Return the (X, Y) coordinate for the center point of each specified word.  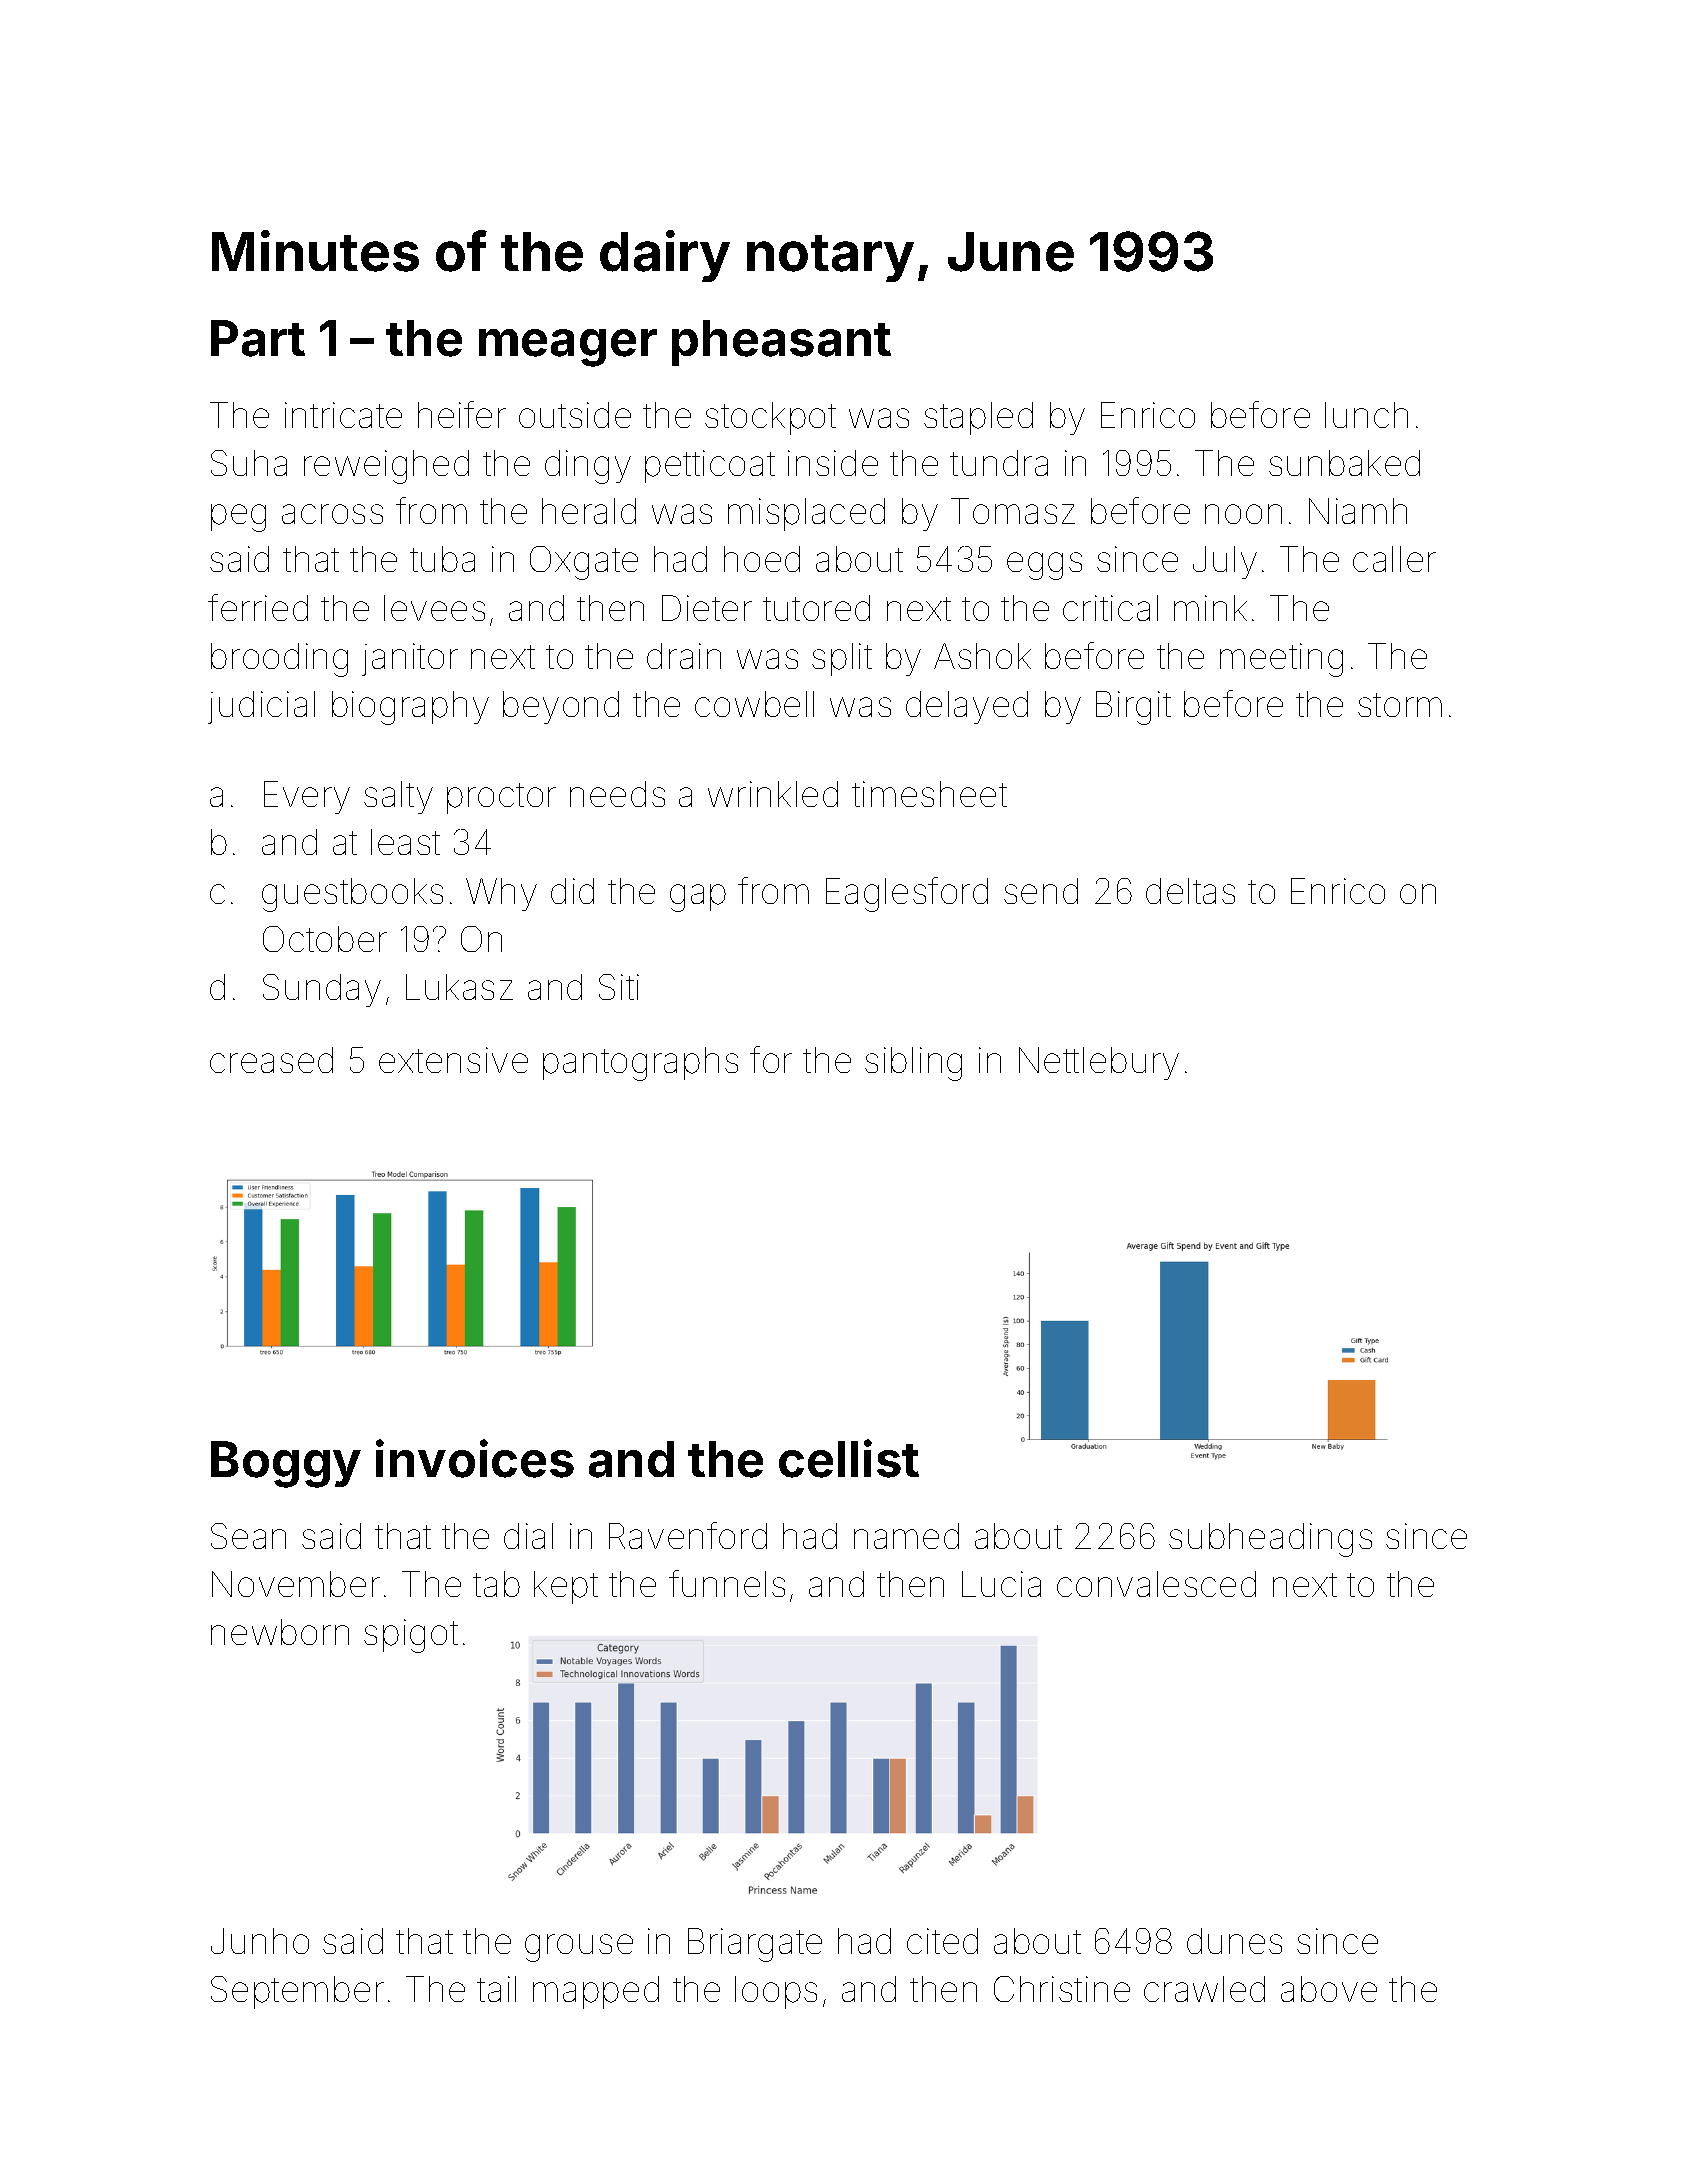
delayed (967, 707)
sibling (913, 1064)
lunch (1366, 415)
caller (1394, 559)
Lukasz (459, 987)
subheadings (1270, 1540)
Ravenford (688, 1535)
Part (258, 338)
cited (942, 1941)
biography (410, 708)
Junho (260, 1941)
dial (528, 1536)
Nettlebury (1099, 1063)
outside (575, 415)
